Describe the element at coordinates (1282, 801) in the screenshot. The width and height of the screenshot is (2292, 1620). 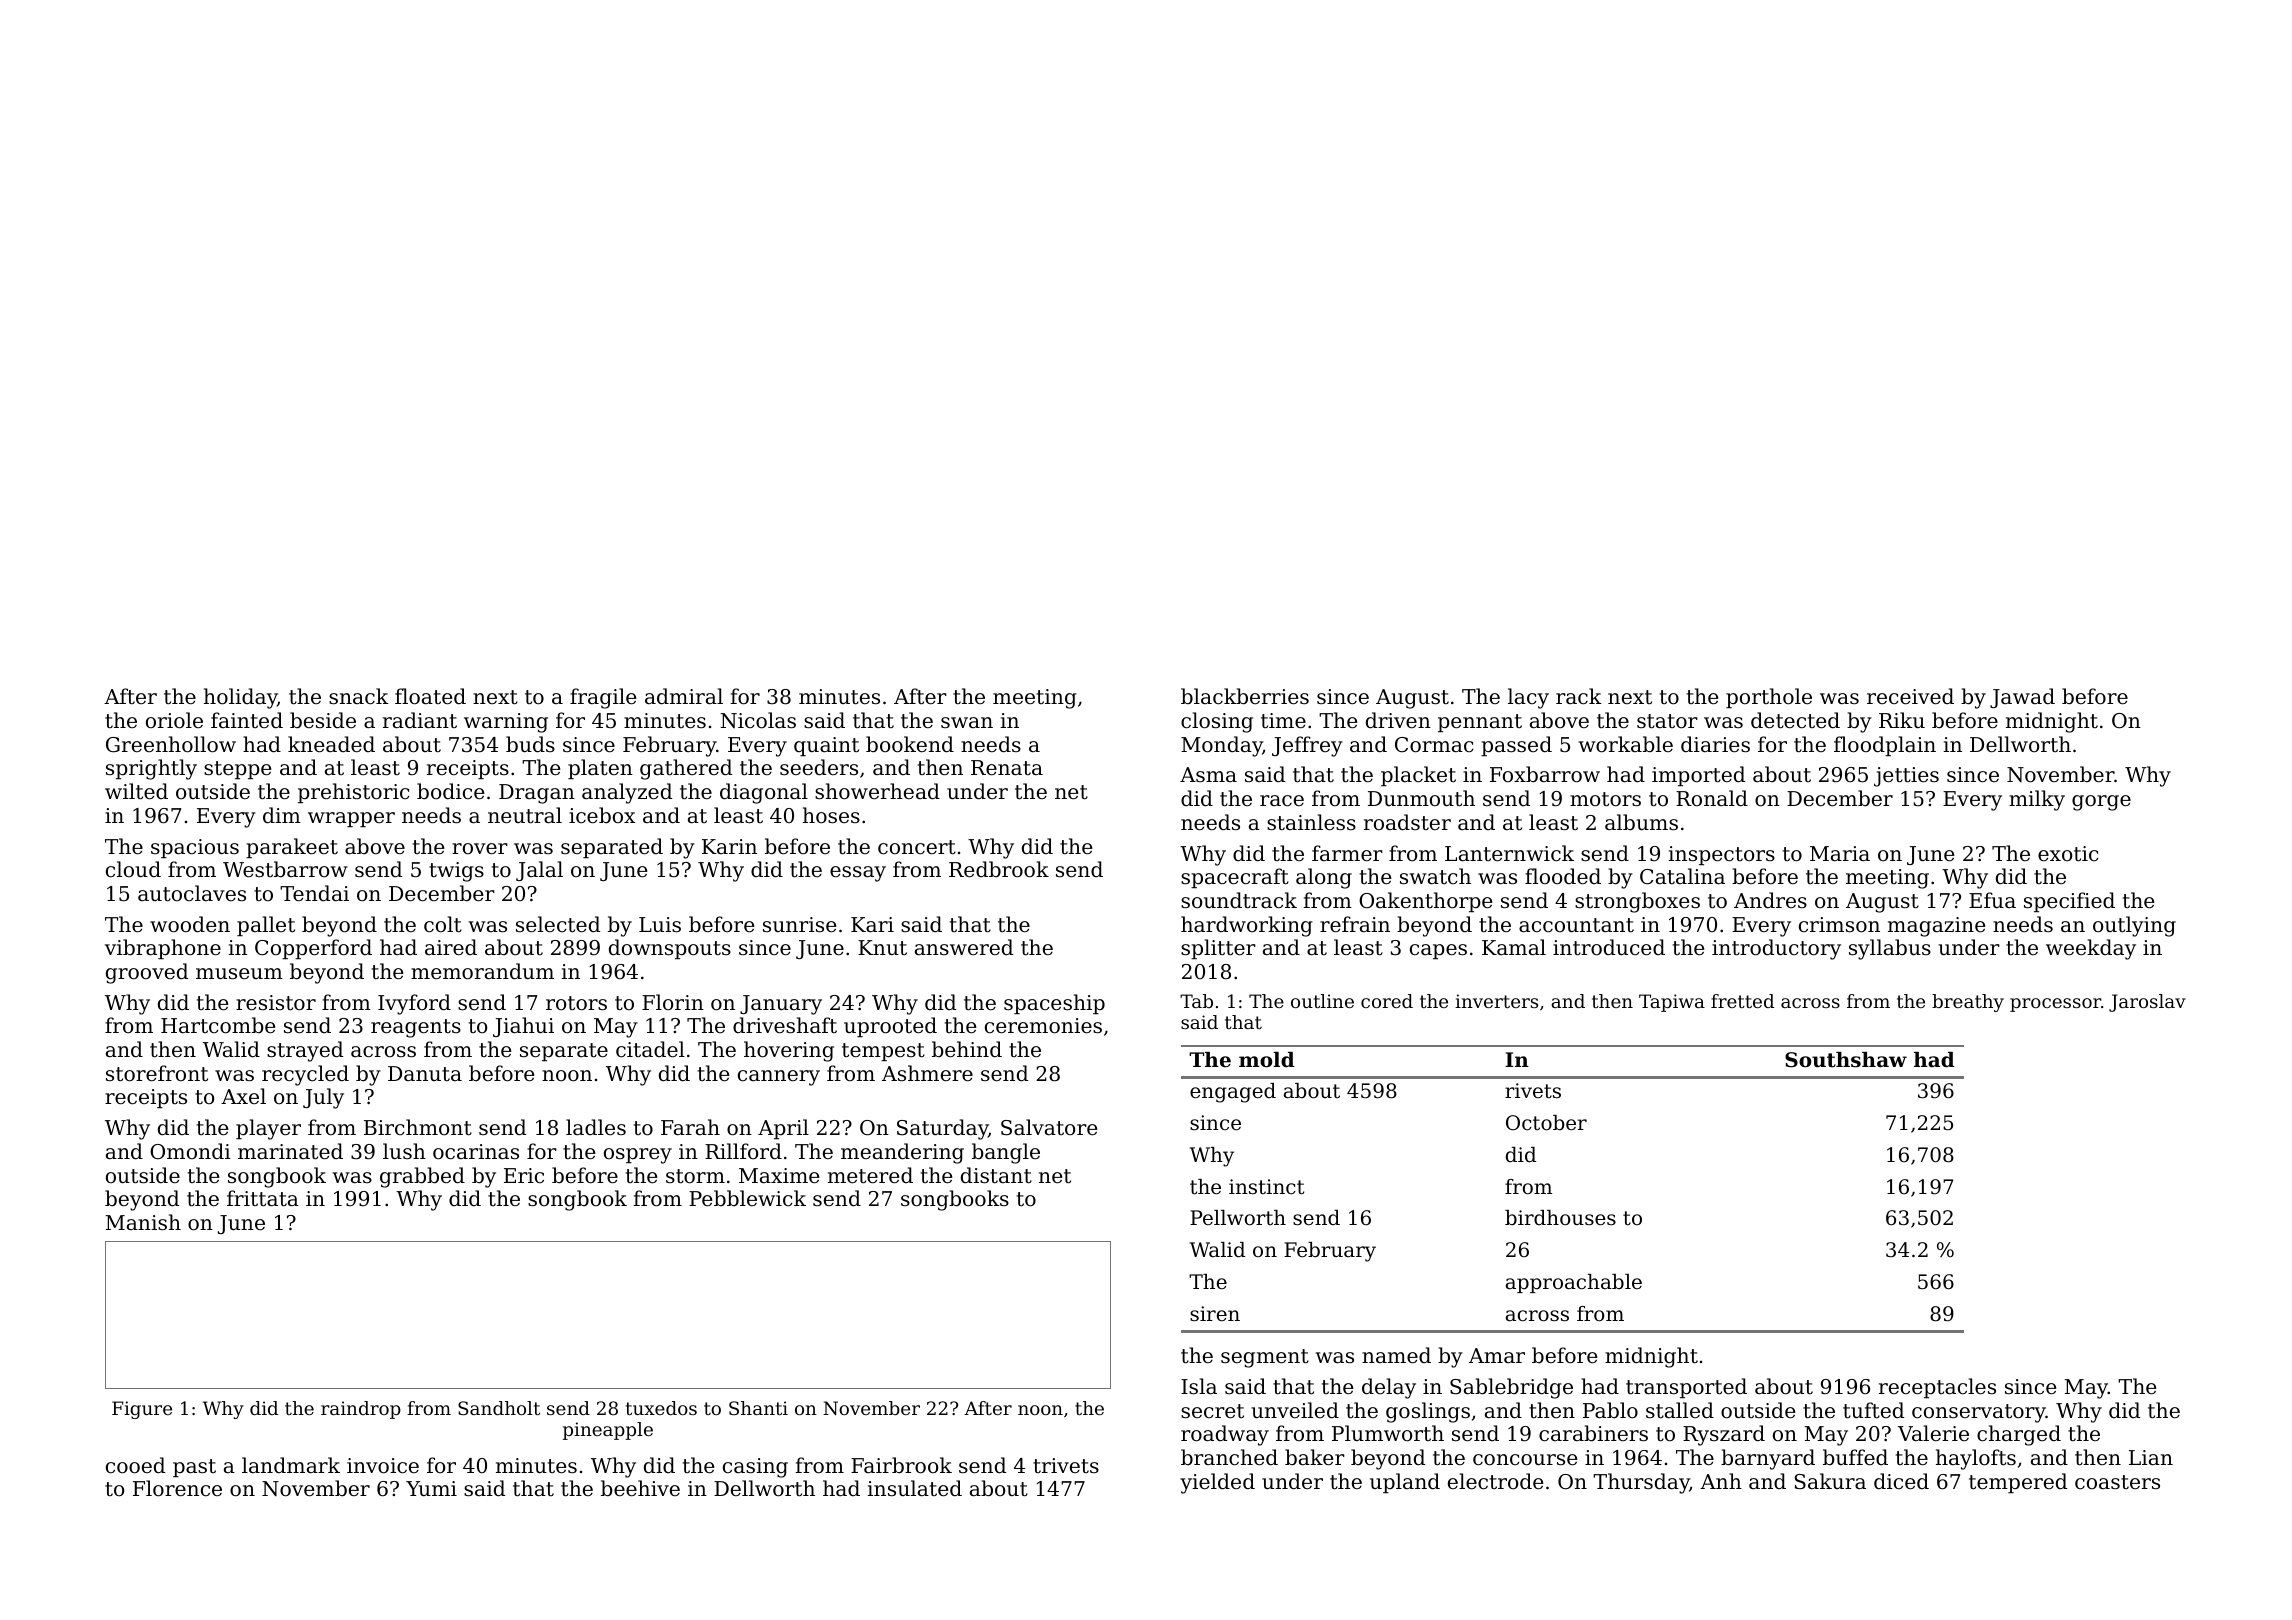
I see `race` at that location.
